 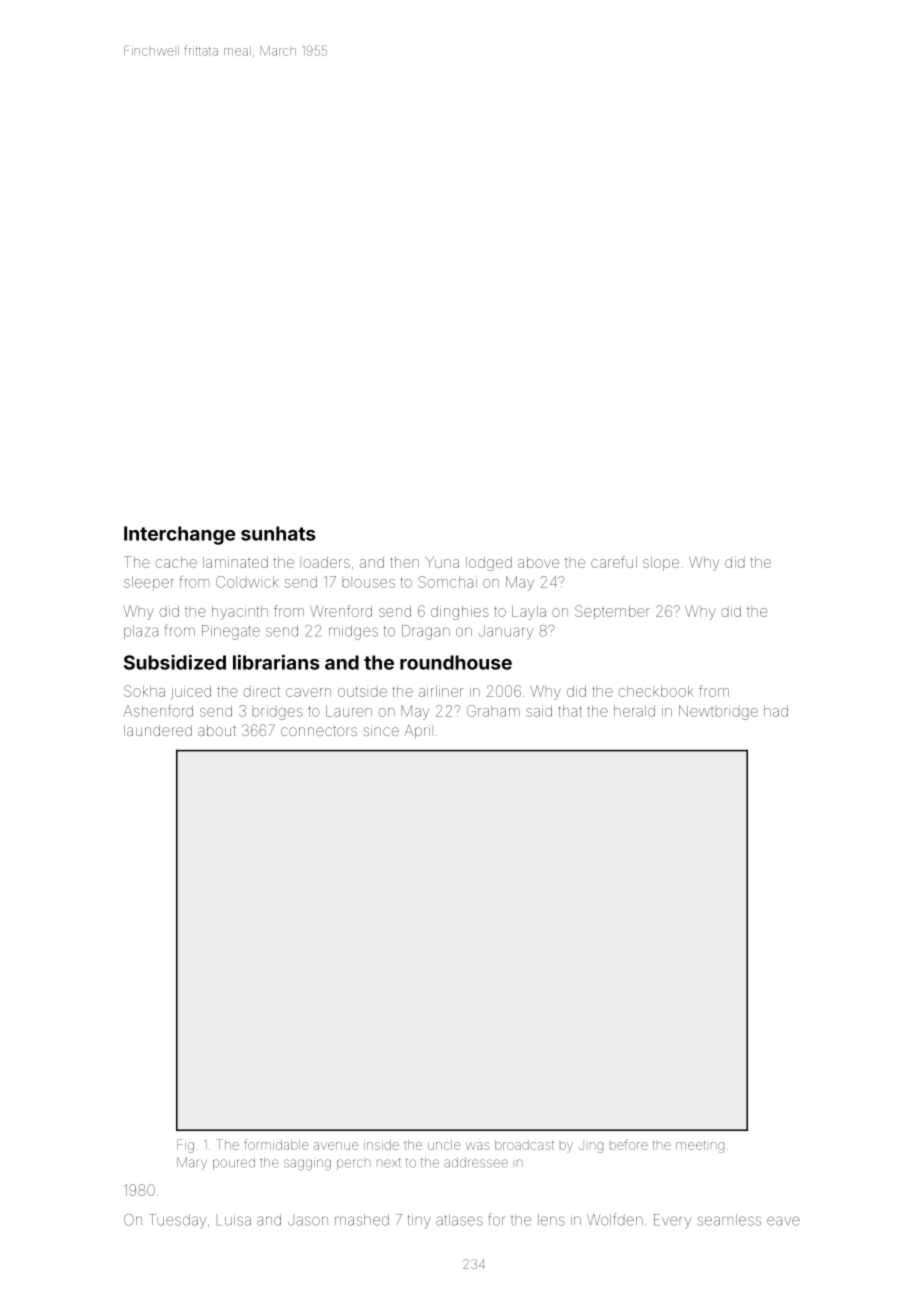 I want to click on atlases, so click(x=459, y=1220).
